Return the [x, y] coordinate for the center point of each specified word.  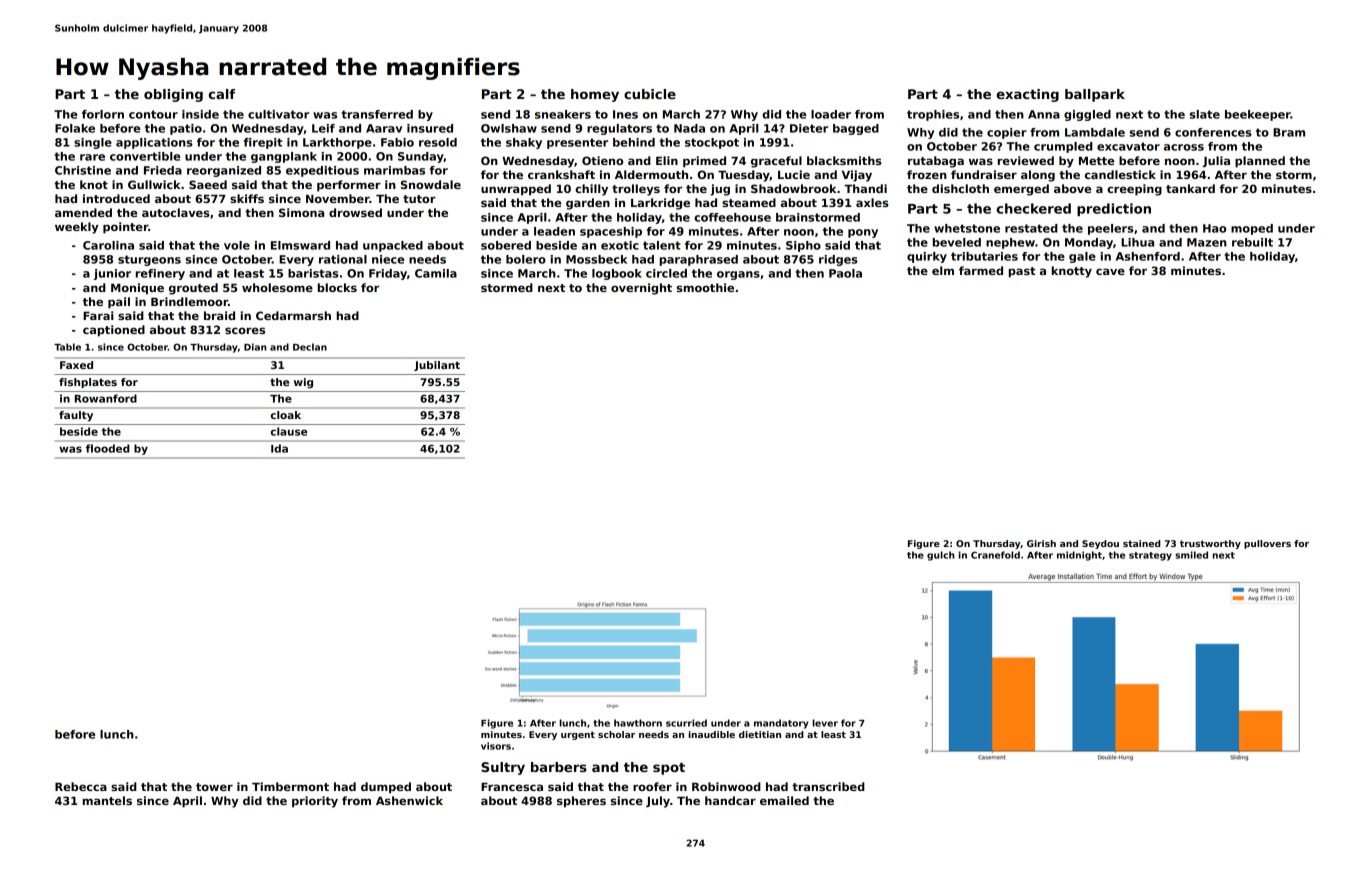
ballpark [1095, 95]
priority [315, 802]
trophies [933, 115]
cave [1110, 271]
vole [237, 245]
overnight [641, 289]
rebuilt [1252, 242]
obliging [173, 95]
